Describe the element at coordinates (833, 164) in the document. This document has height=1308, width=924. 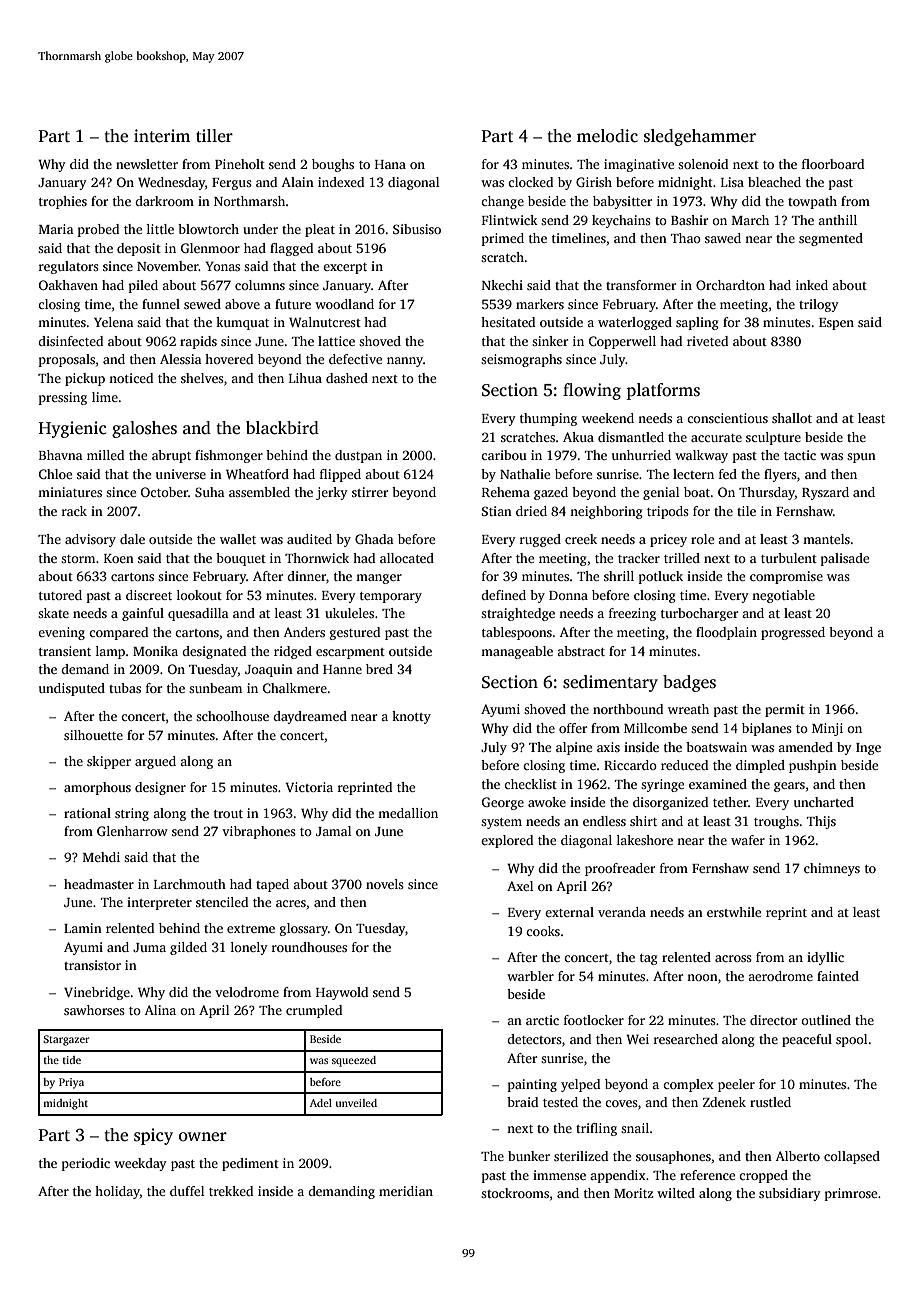
I see `floorboard` at that location.
